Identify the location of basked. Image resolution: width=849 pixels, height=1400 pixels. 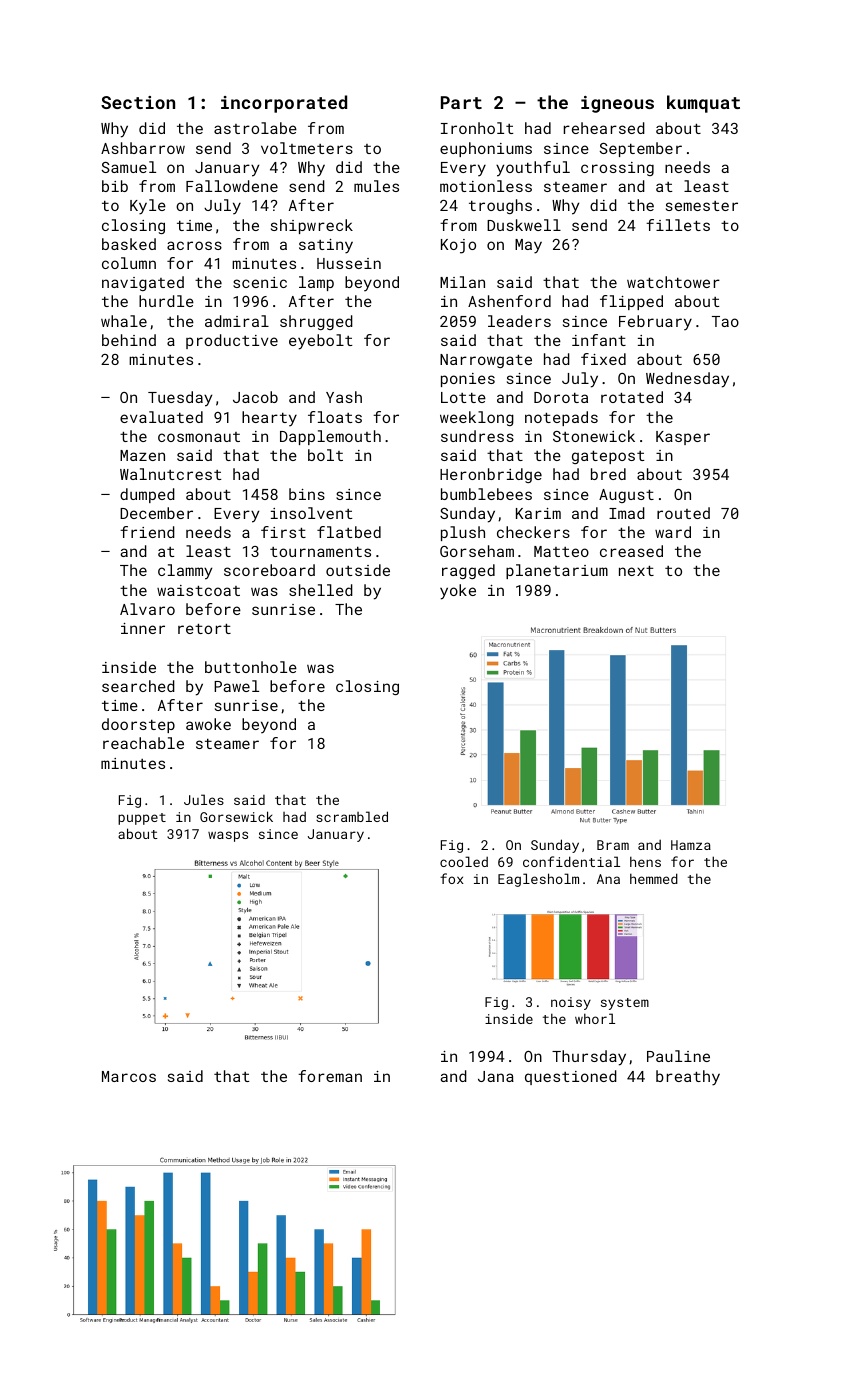
(129, 244).
